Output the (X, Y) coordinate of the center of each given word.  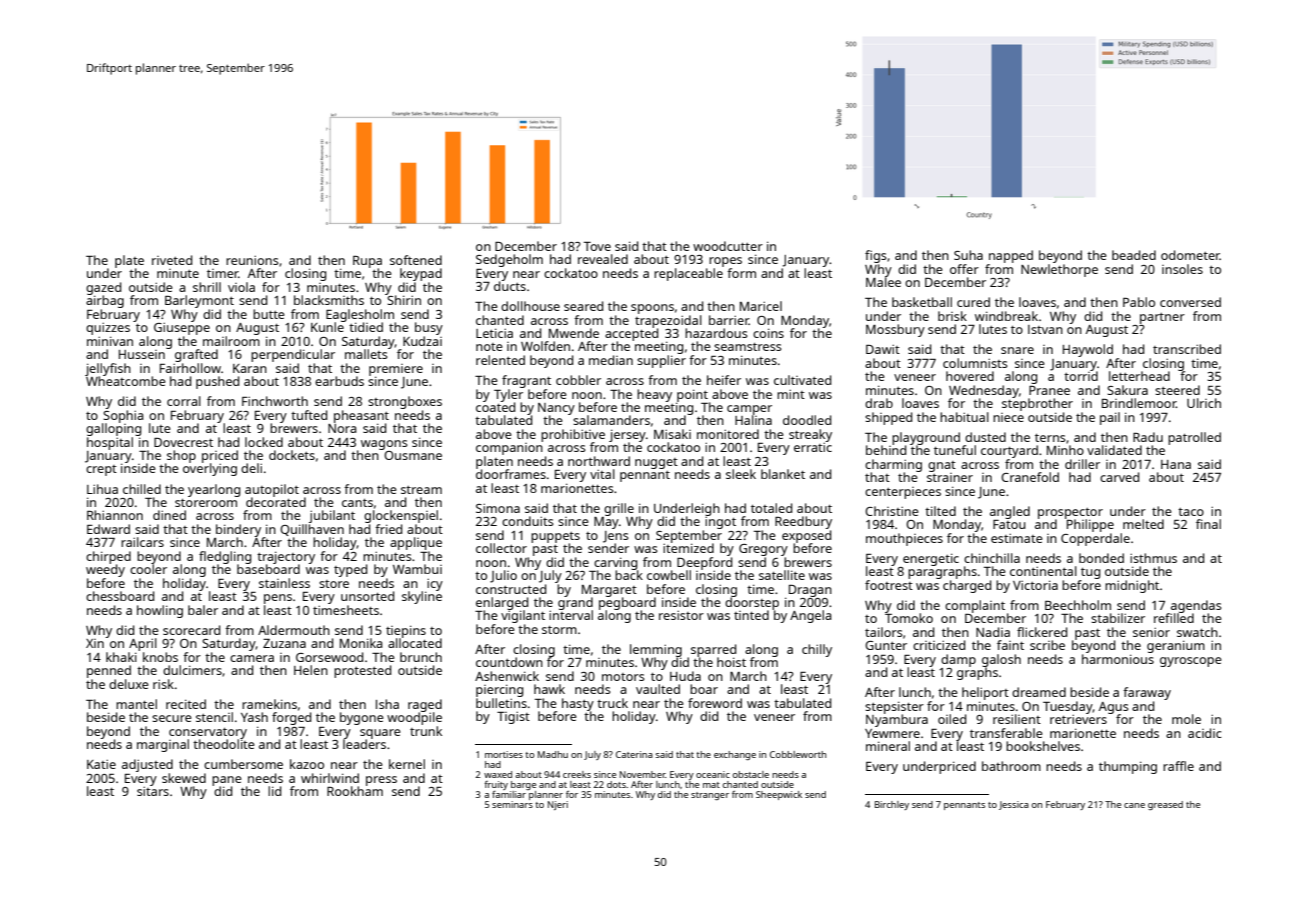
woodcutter (728, 246)
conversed (1190, 302)
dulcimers (192, 670)
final (1208, 524)
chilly (817, 650)
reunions (252, 260)
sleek (741, 474)
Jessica (1014, 805)
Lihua (102, 489)
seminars (512, 804)
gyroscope (1191, 662)
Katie (101, 764)
